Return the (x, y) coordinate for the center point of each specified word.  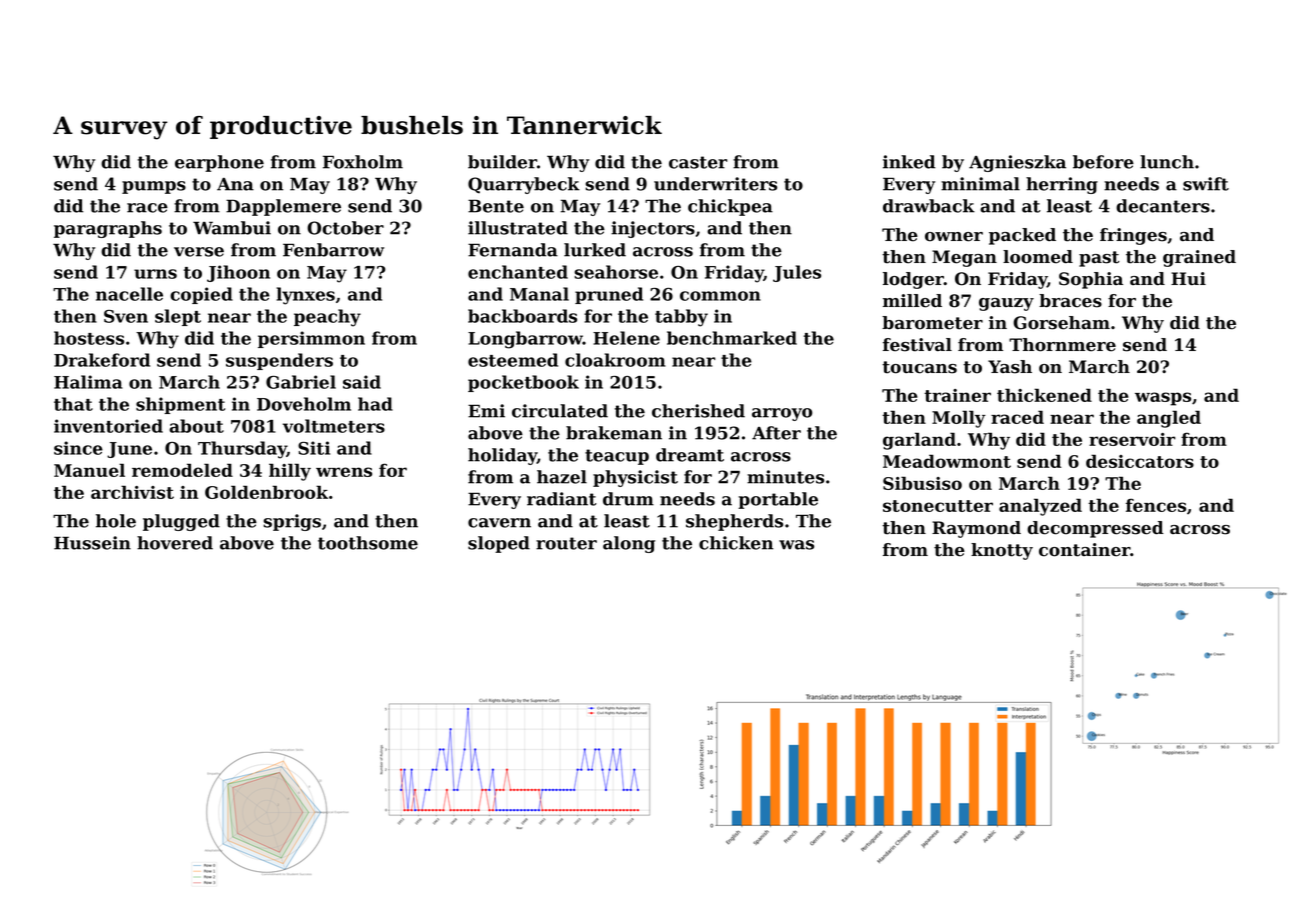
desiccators (1140, 461)
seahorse (616, 272)
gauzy (1006, 304)
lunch (1167, 162)
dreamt (690, 455)
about (196, 426)
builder (502, 162)
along (629, 544)
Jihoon (238, 273)
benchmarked (732, 338)
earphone (219, 163)
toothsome (368, 543)
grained (1199, 258)
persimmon (311, 339)
